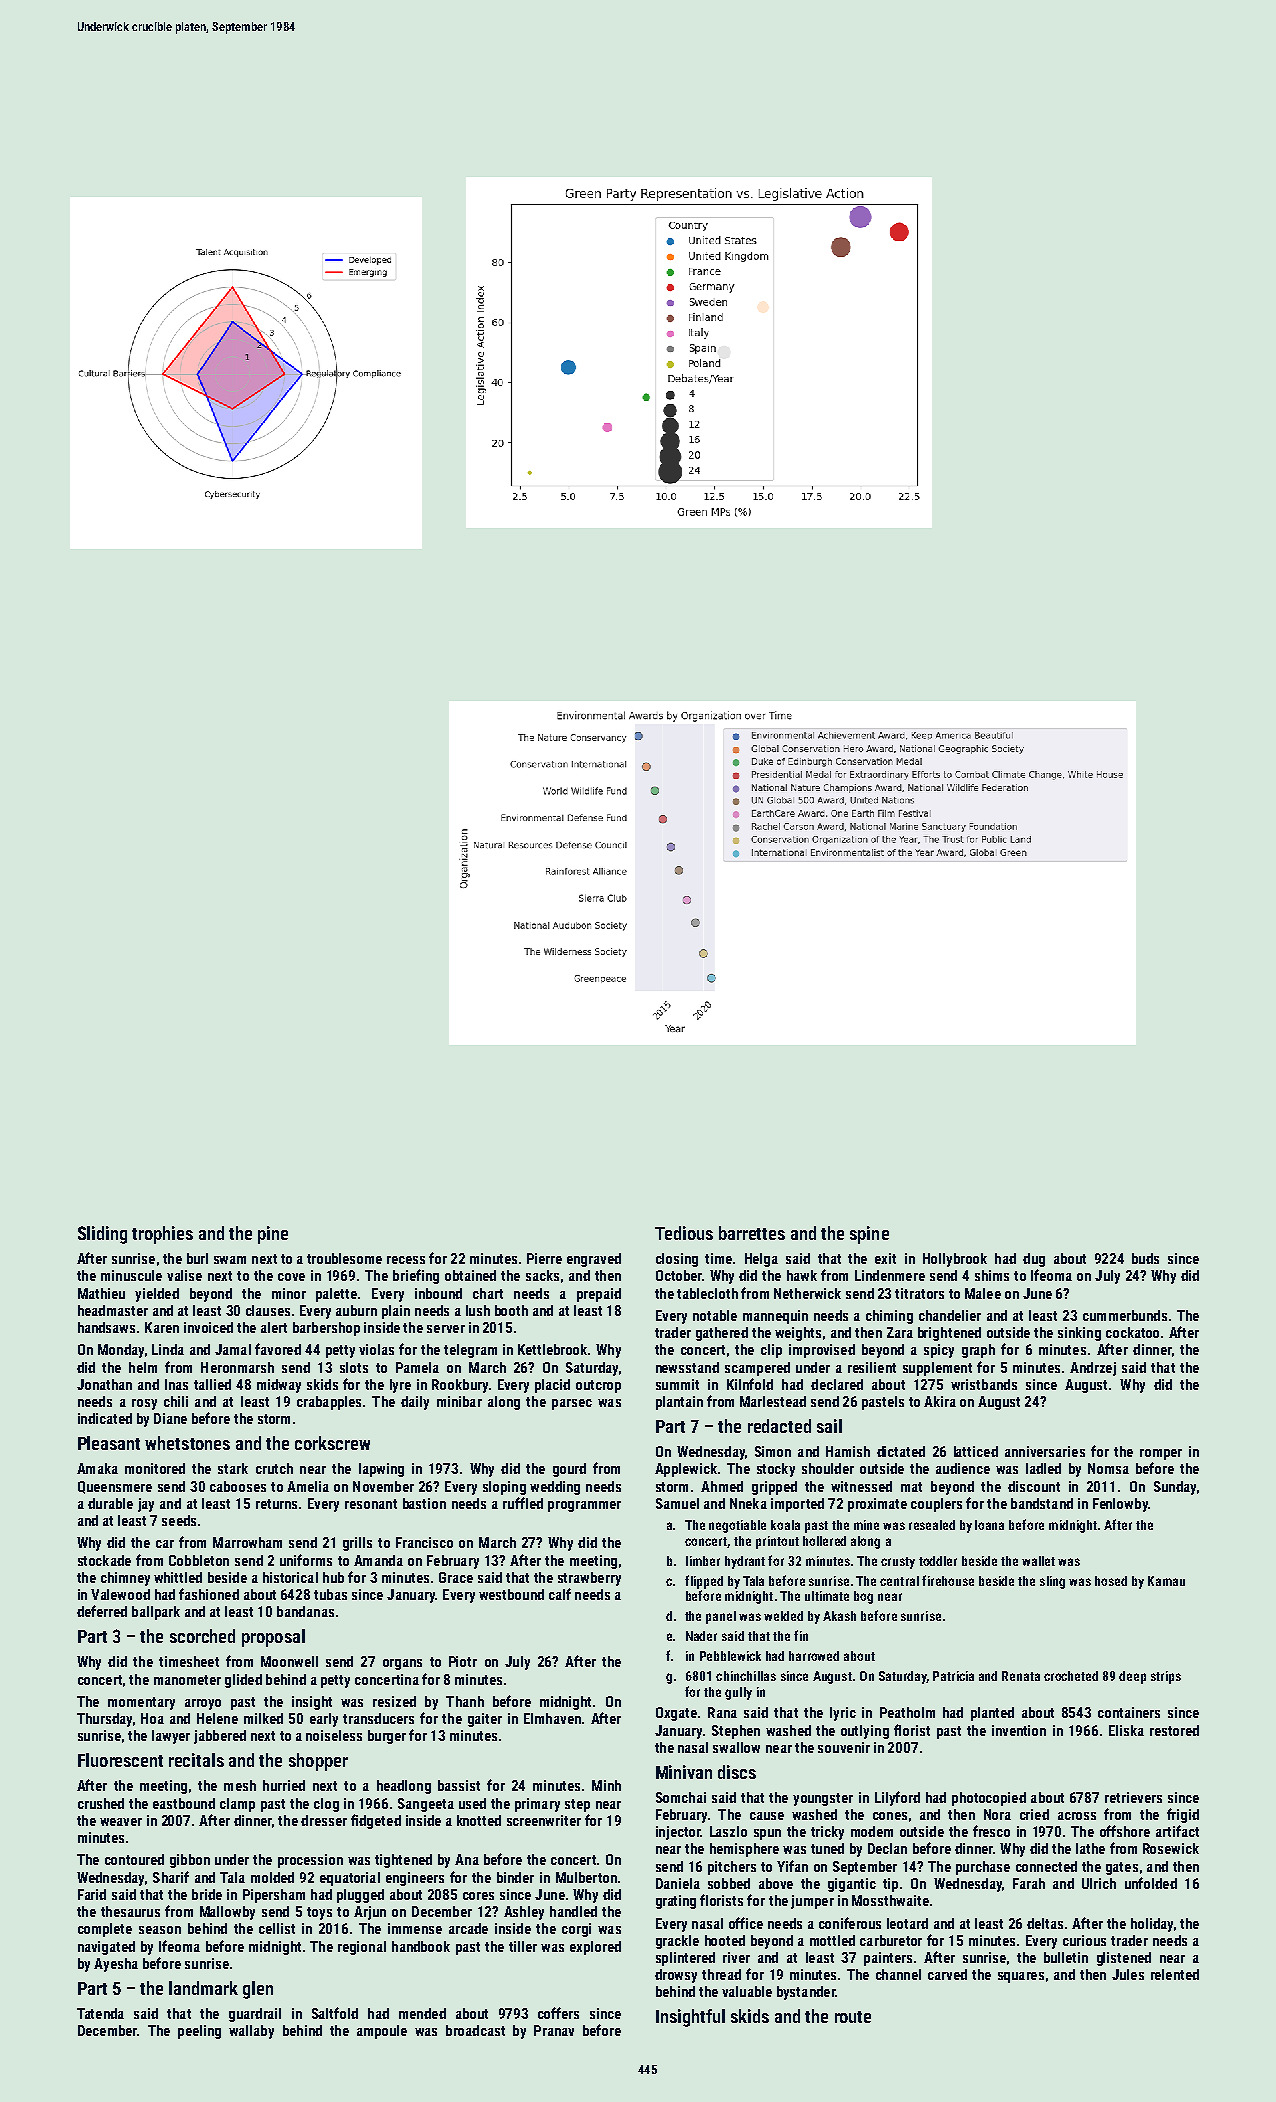 This screenshot has width=1276, height=2102. I want to click on Elmhaven, so click(552, 1718).
